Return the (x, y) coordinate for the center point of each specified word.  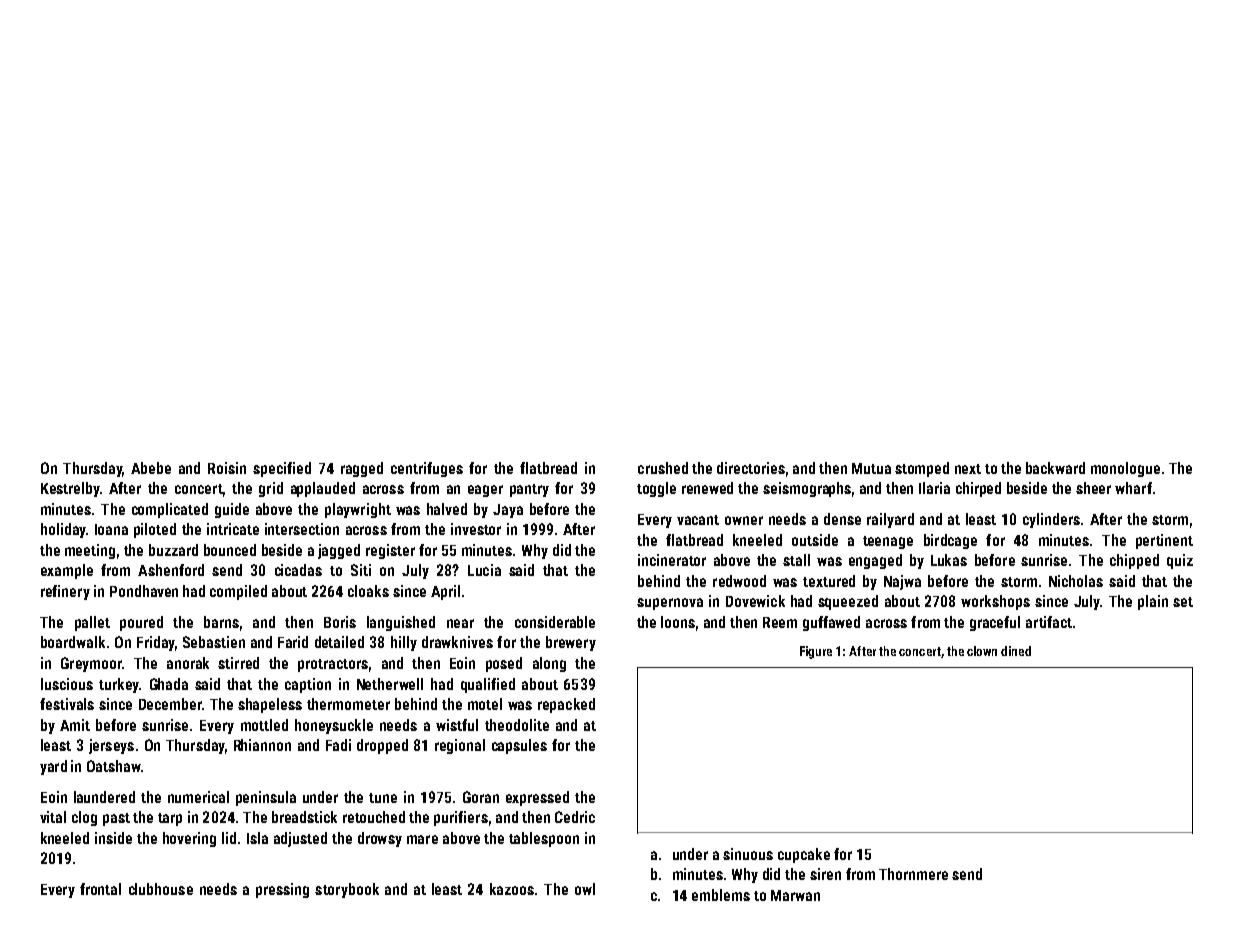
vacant (698, 520)
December (170, 704)
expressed (537, 798)
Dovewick (755, 601)
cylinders (1051, 520)
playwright (358, 510)
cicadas (298, 570)
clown (982, 651)
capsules (519, 746)
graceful (995, 623)
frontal (100, 889)
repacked (566, 705)
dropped (382, 746)
